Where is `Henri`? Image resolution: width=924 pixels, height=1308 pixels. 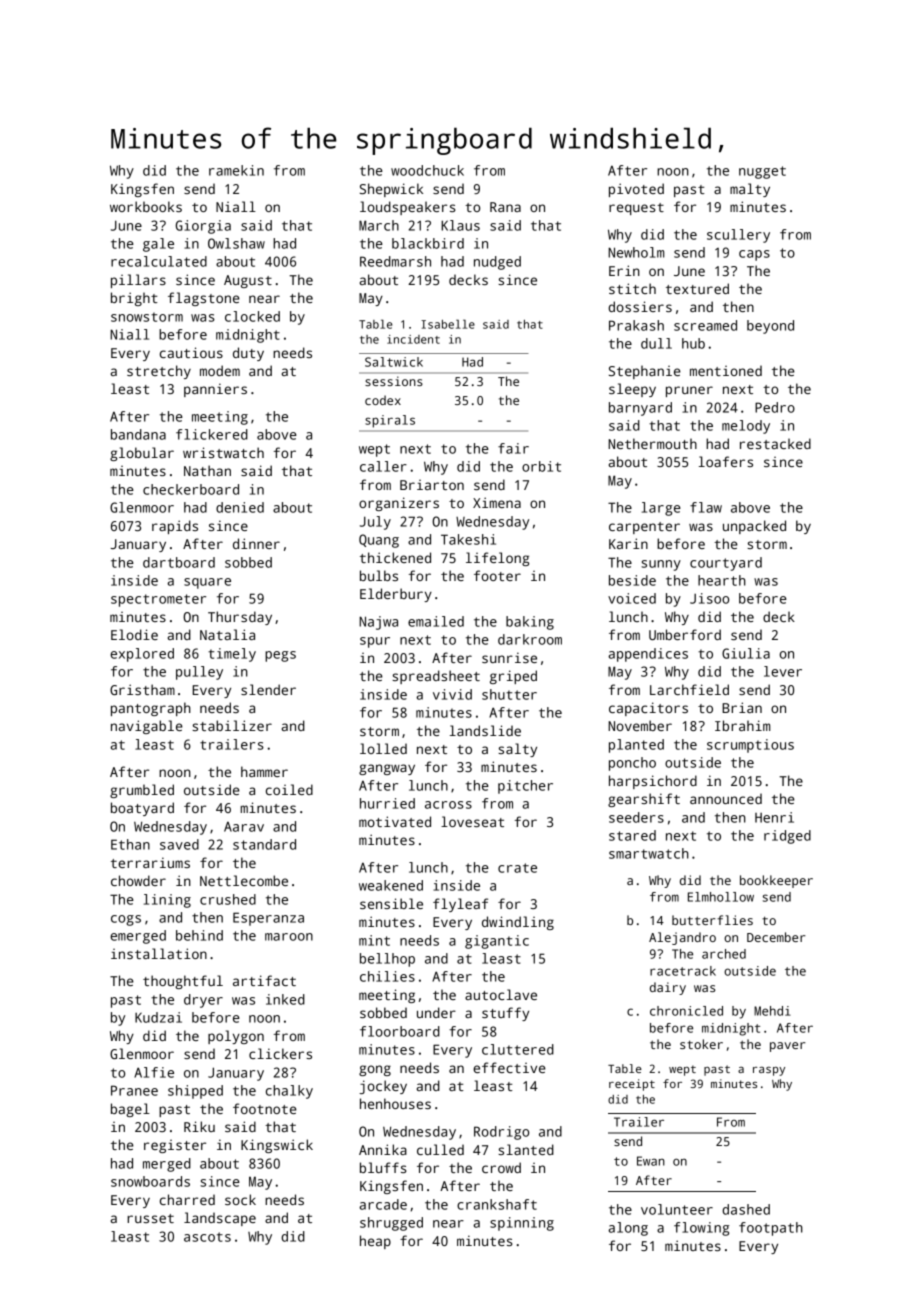 Henri is located at coordinates (774, 817).
